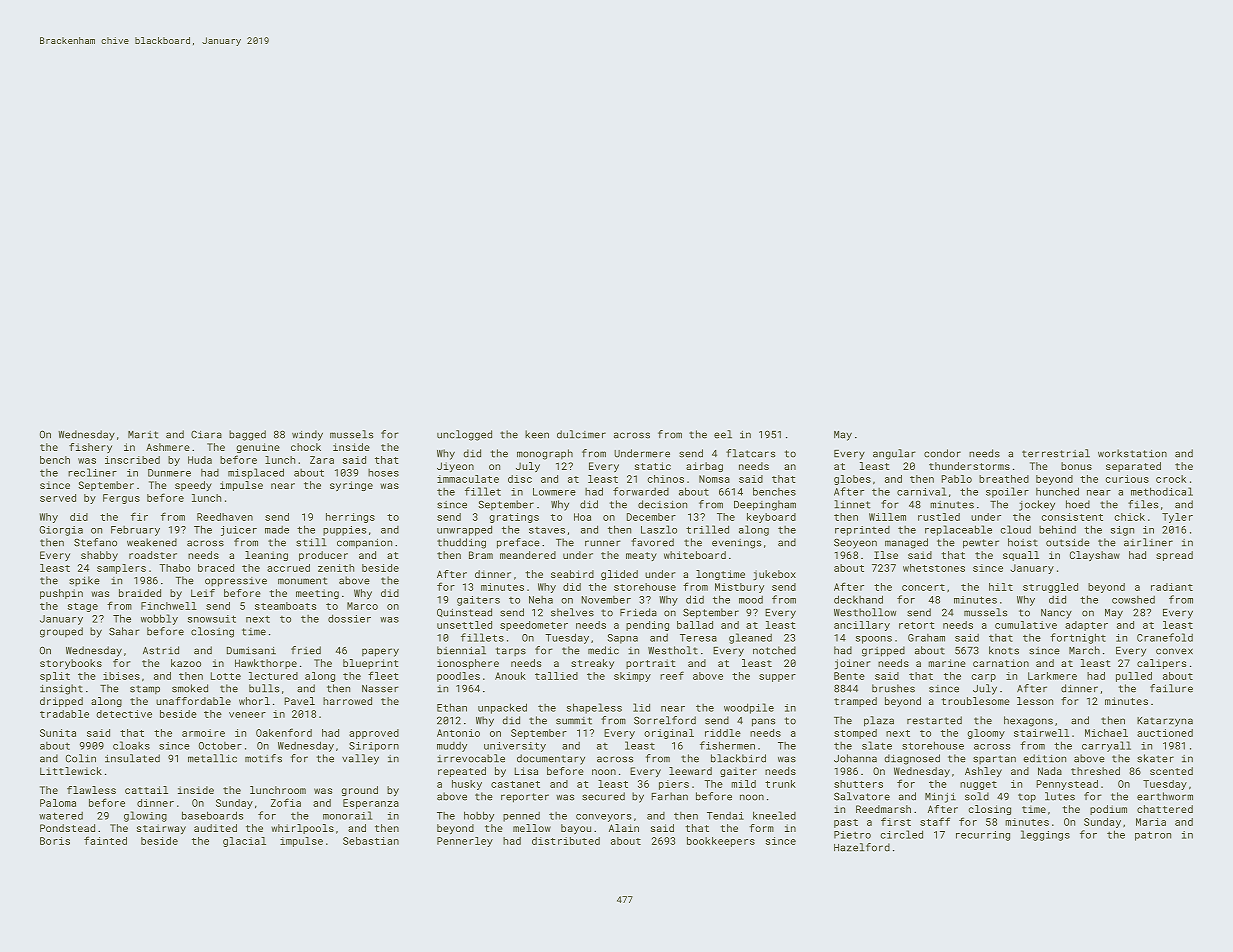 The height and width of the document is (952, 1233). What do you see at coordinates (203, 733) in the document?
I see `armoire` at bounding box center [203, 733].
